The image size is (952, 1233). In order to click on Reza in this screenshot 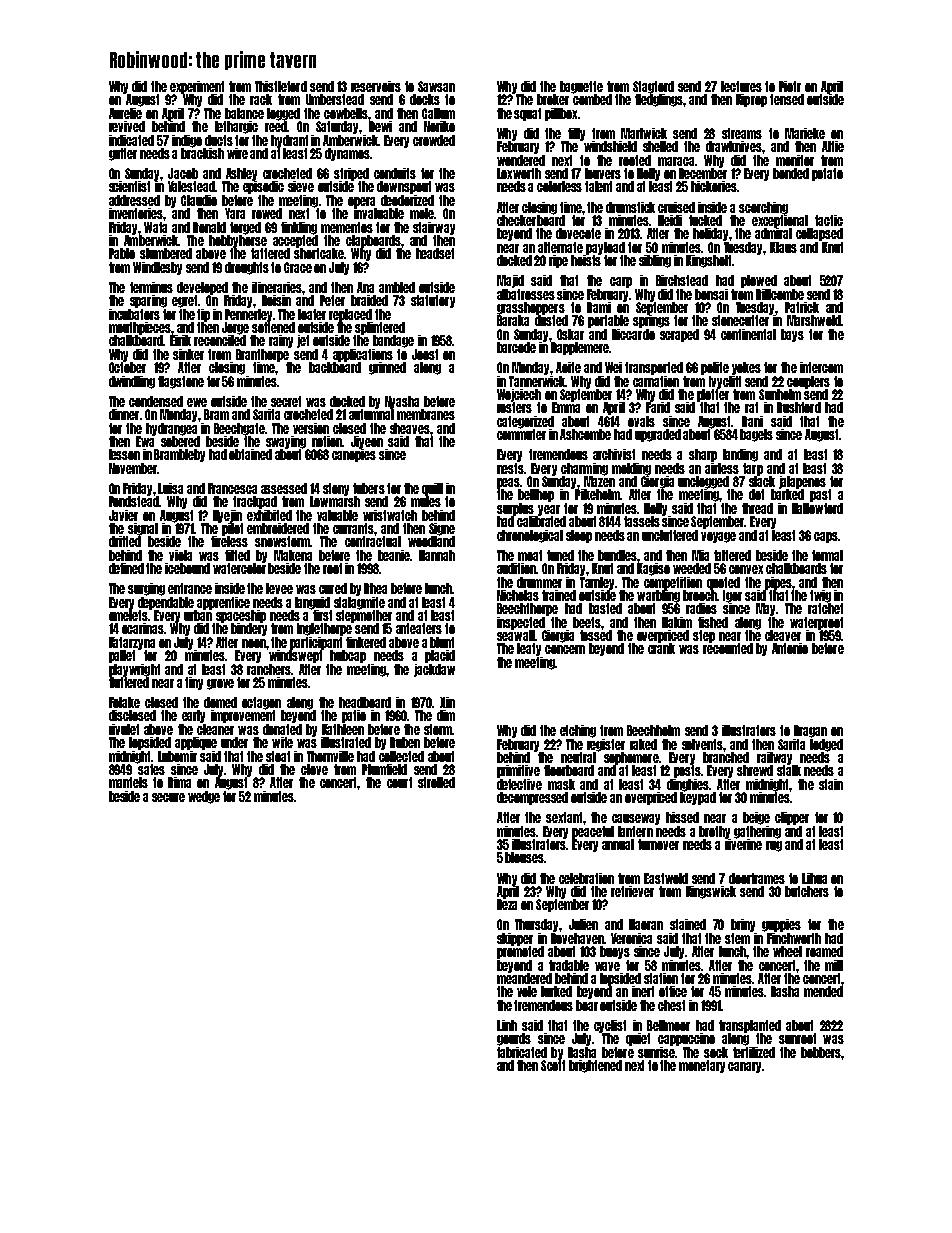, I will do `click(507, 904)`.
